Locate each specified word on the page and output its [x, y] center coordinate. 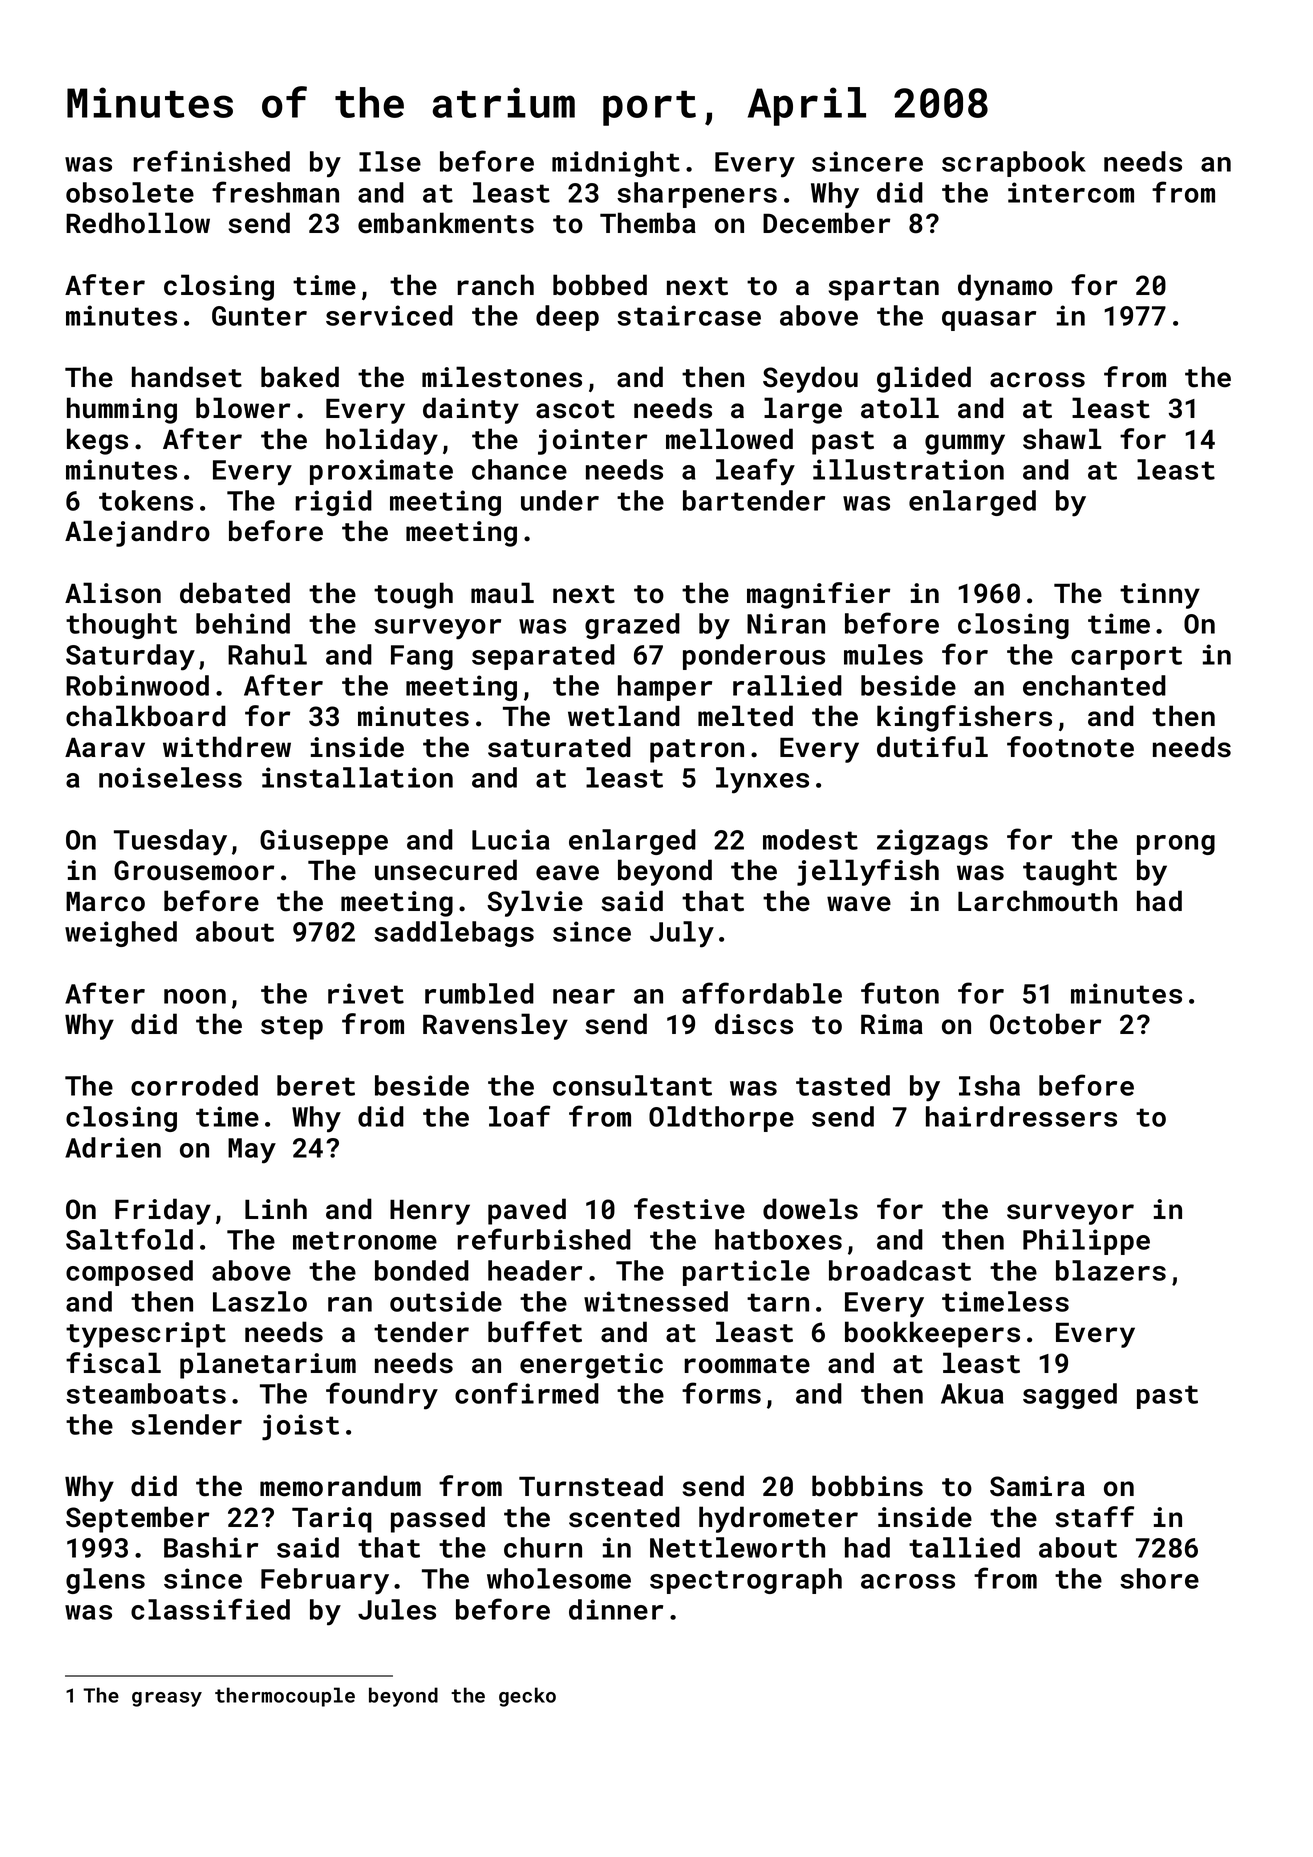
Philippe [1086, 1242]
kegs [97, 441]
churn [543, 1547]
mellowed [729, 439]
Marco [105, 901]
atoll [900, 408]
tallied [964, 1547]
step [292, 1028]
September [137, 1519]
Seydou [810, 379]
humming [122, 410]
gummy [965, 444]
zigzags [932, 842]
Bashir [211, 1547]
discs [754, 1024]
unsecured [446, 870]
